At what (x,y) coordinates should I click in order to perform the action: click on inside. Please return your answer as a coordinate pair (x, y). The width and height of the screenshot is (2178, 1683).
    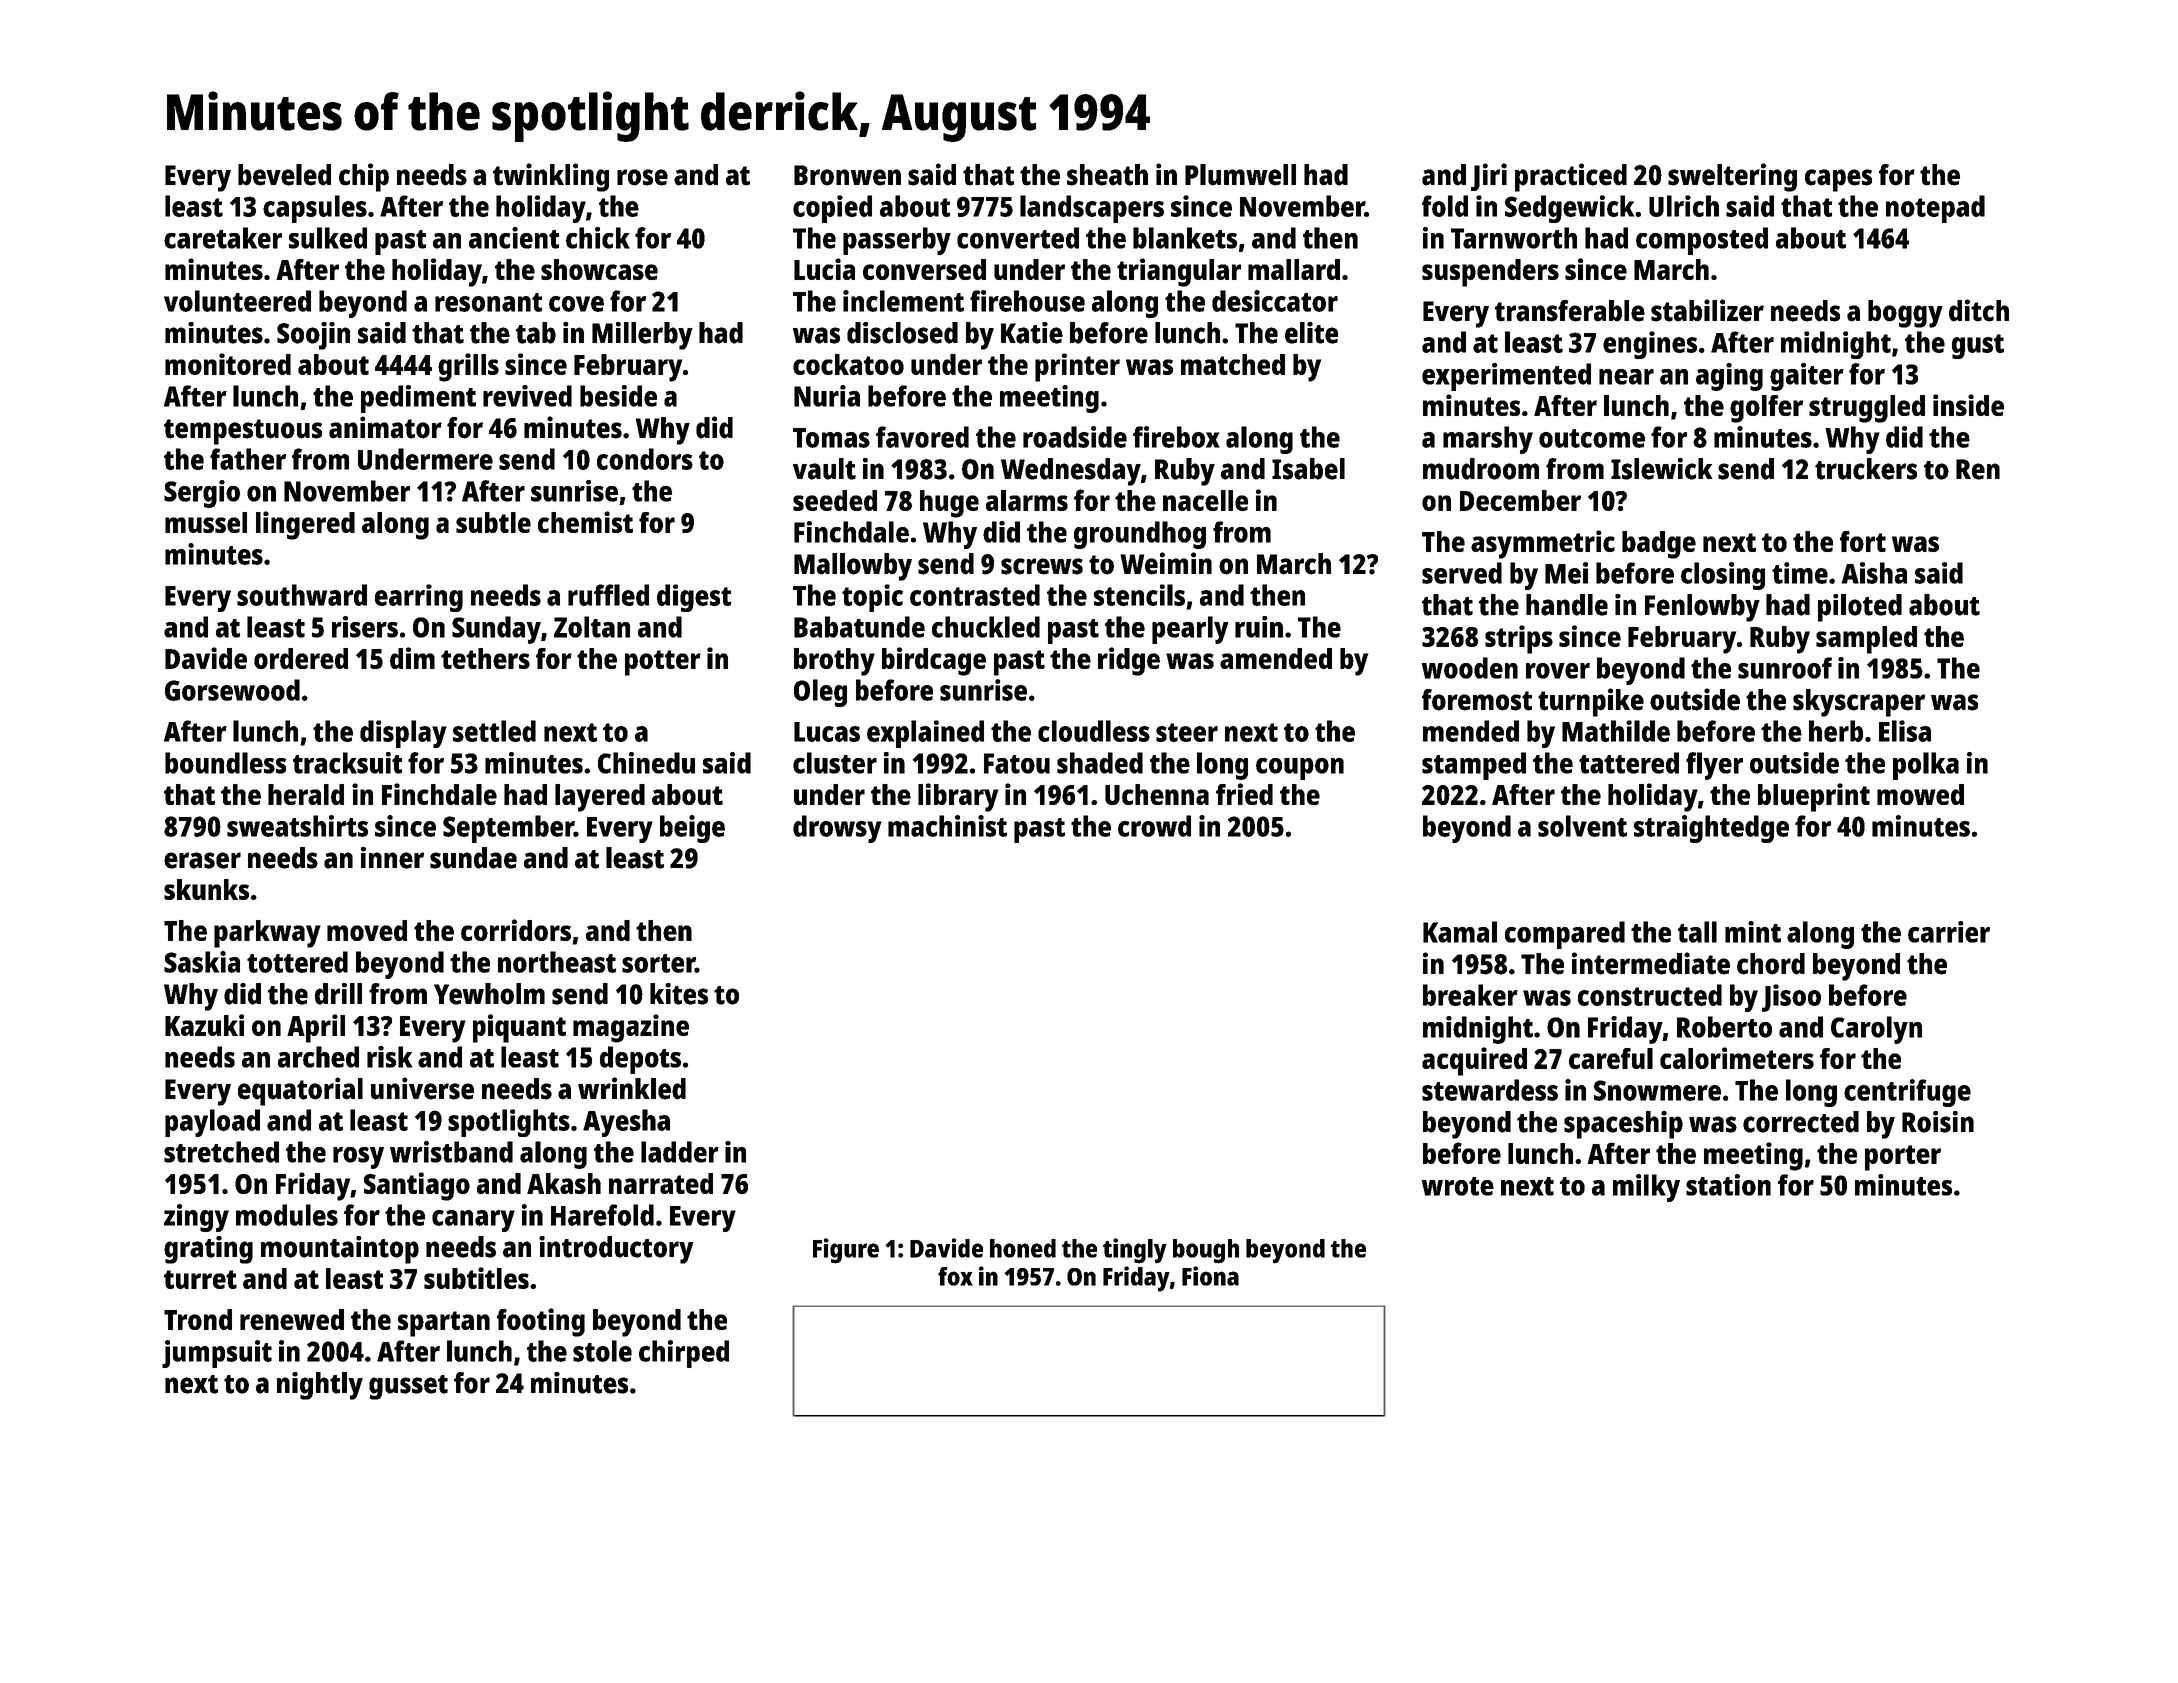
    Looking at the image, I should click on (1968, 405).
